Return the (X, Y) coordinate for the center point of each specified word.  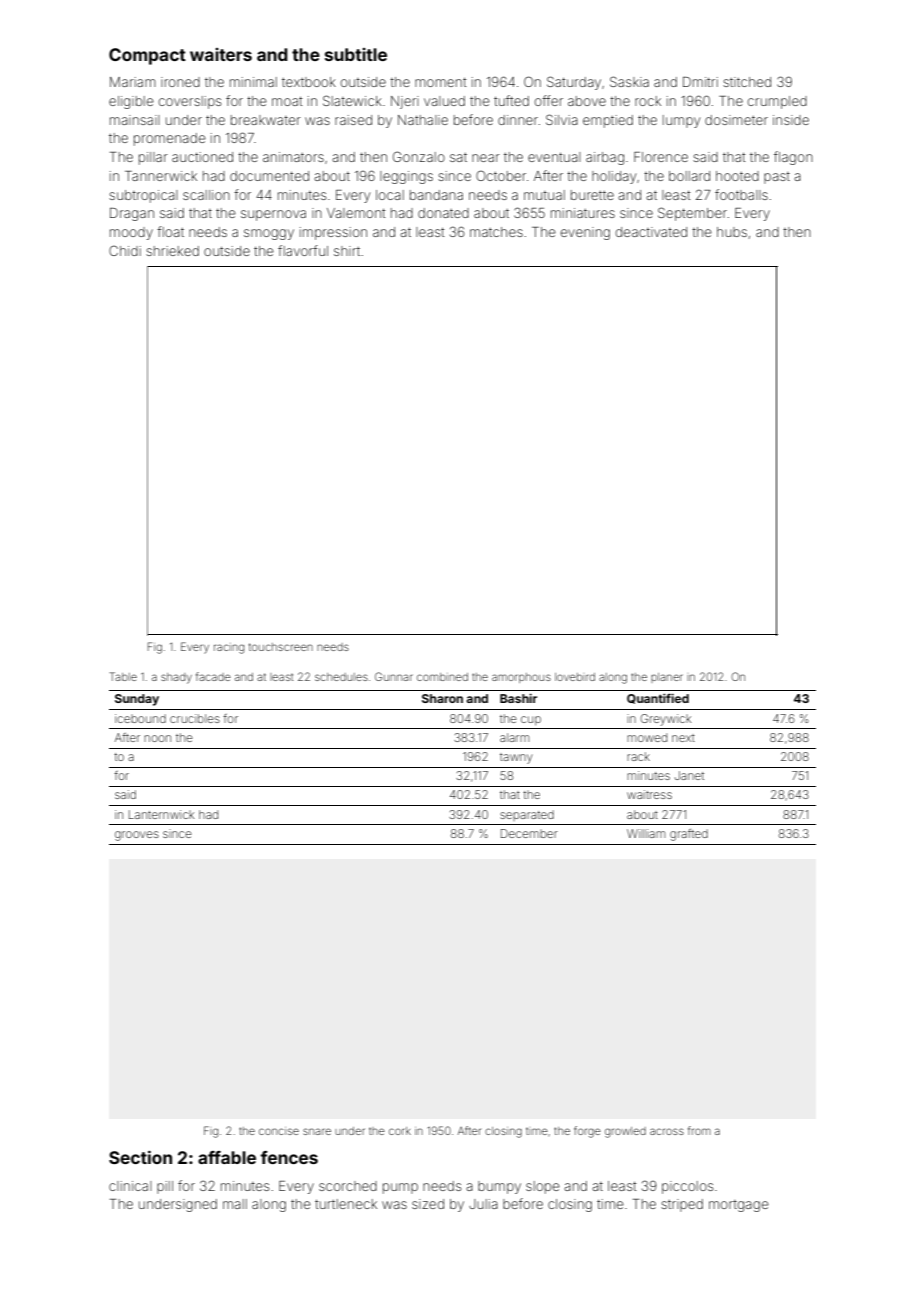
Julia (483, 1204)
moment (441, 82)
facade (213, 676)
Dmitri (700, 82)
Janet (689, 775)
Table (123, 676)
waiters (221, 54)
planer (667, 678)
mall (235, 1204)
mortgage (739, 1206)
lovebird (575, 677)
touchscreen (281, 647)
